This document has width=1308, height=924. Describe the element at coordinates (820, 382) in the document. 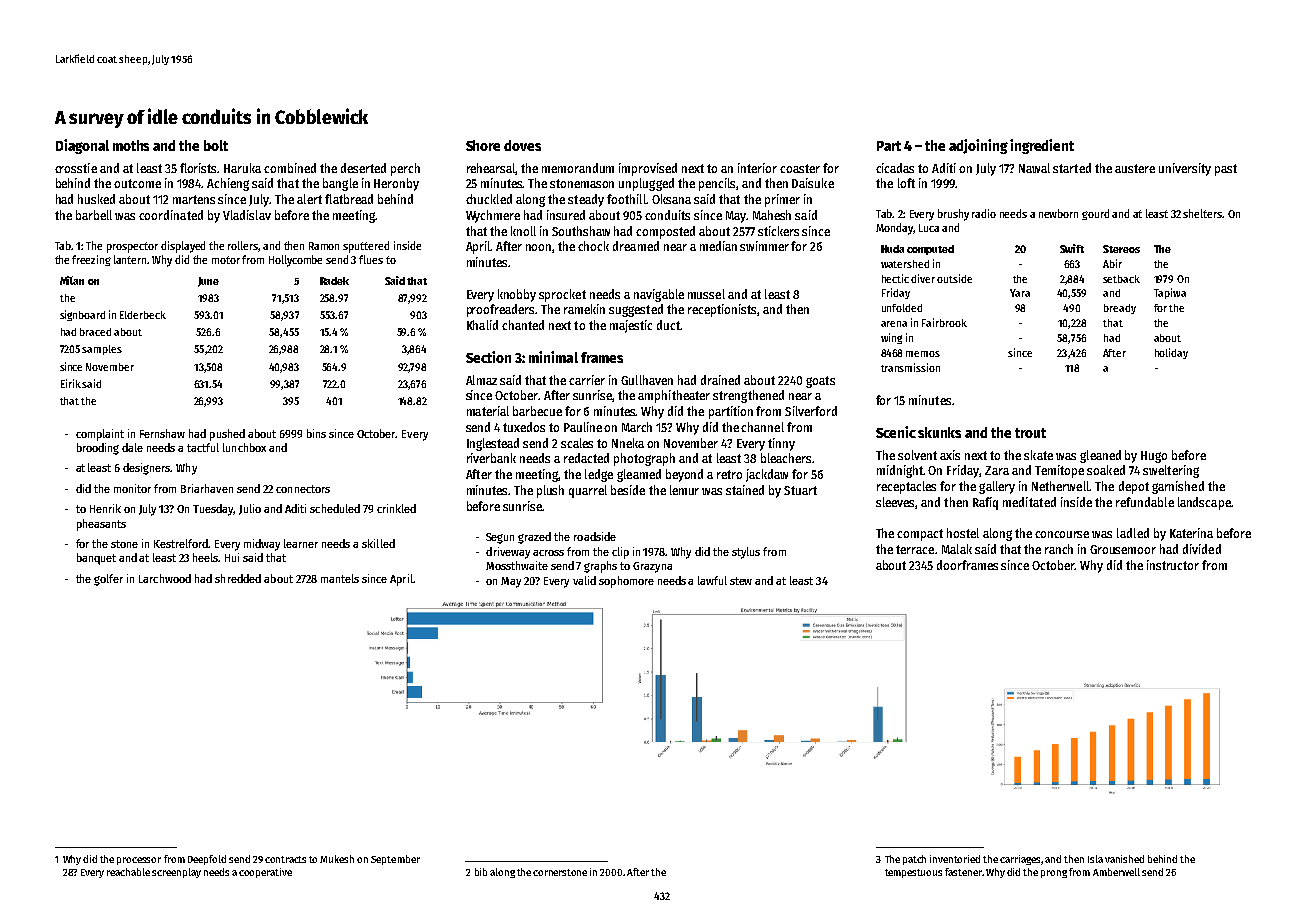

I see `goats` at that location.
